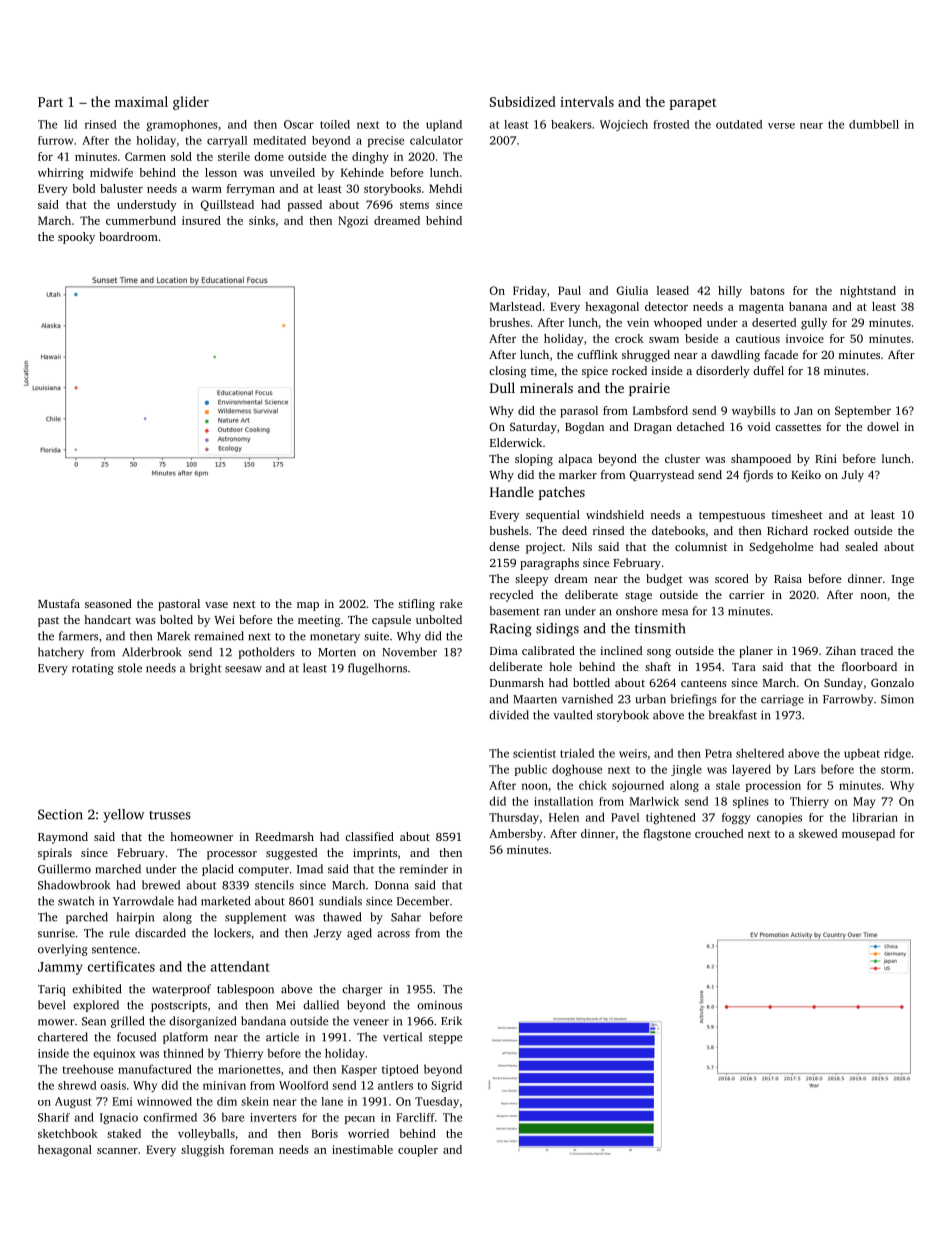 The image size is (952, 1233). I want to click on discarded, so click(160, 933).
